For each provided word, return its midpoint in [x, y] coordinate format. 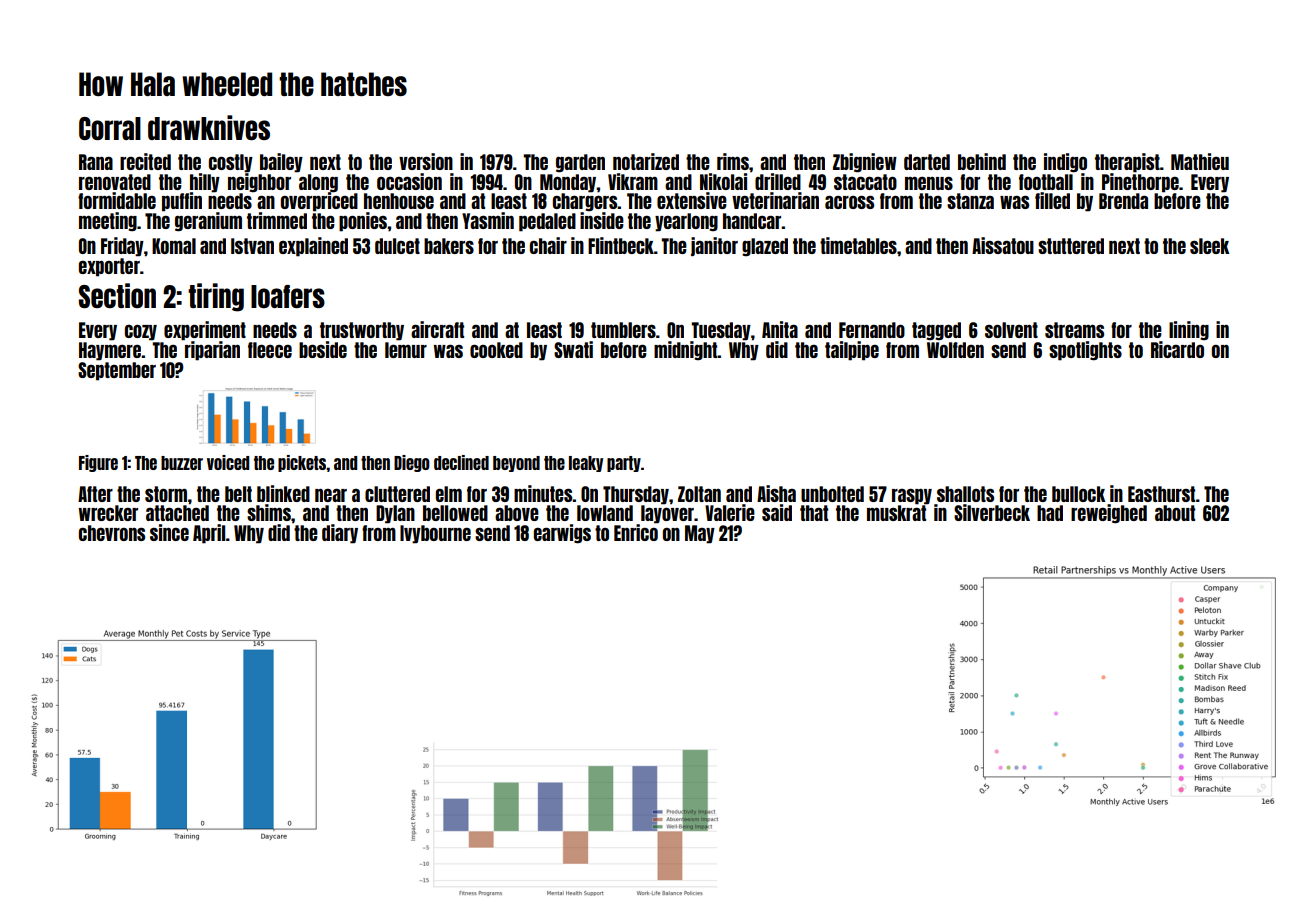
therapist [1127, 163]
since [169, 532]
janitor [714, 246]
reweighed [1109, 514]
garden [580, 163]
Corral [110, 128]
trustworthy [362, 331]
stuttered [1071, 246]
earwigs [562, 534]
